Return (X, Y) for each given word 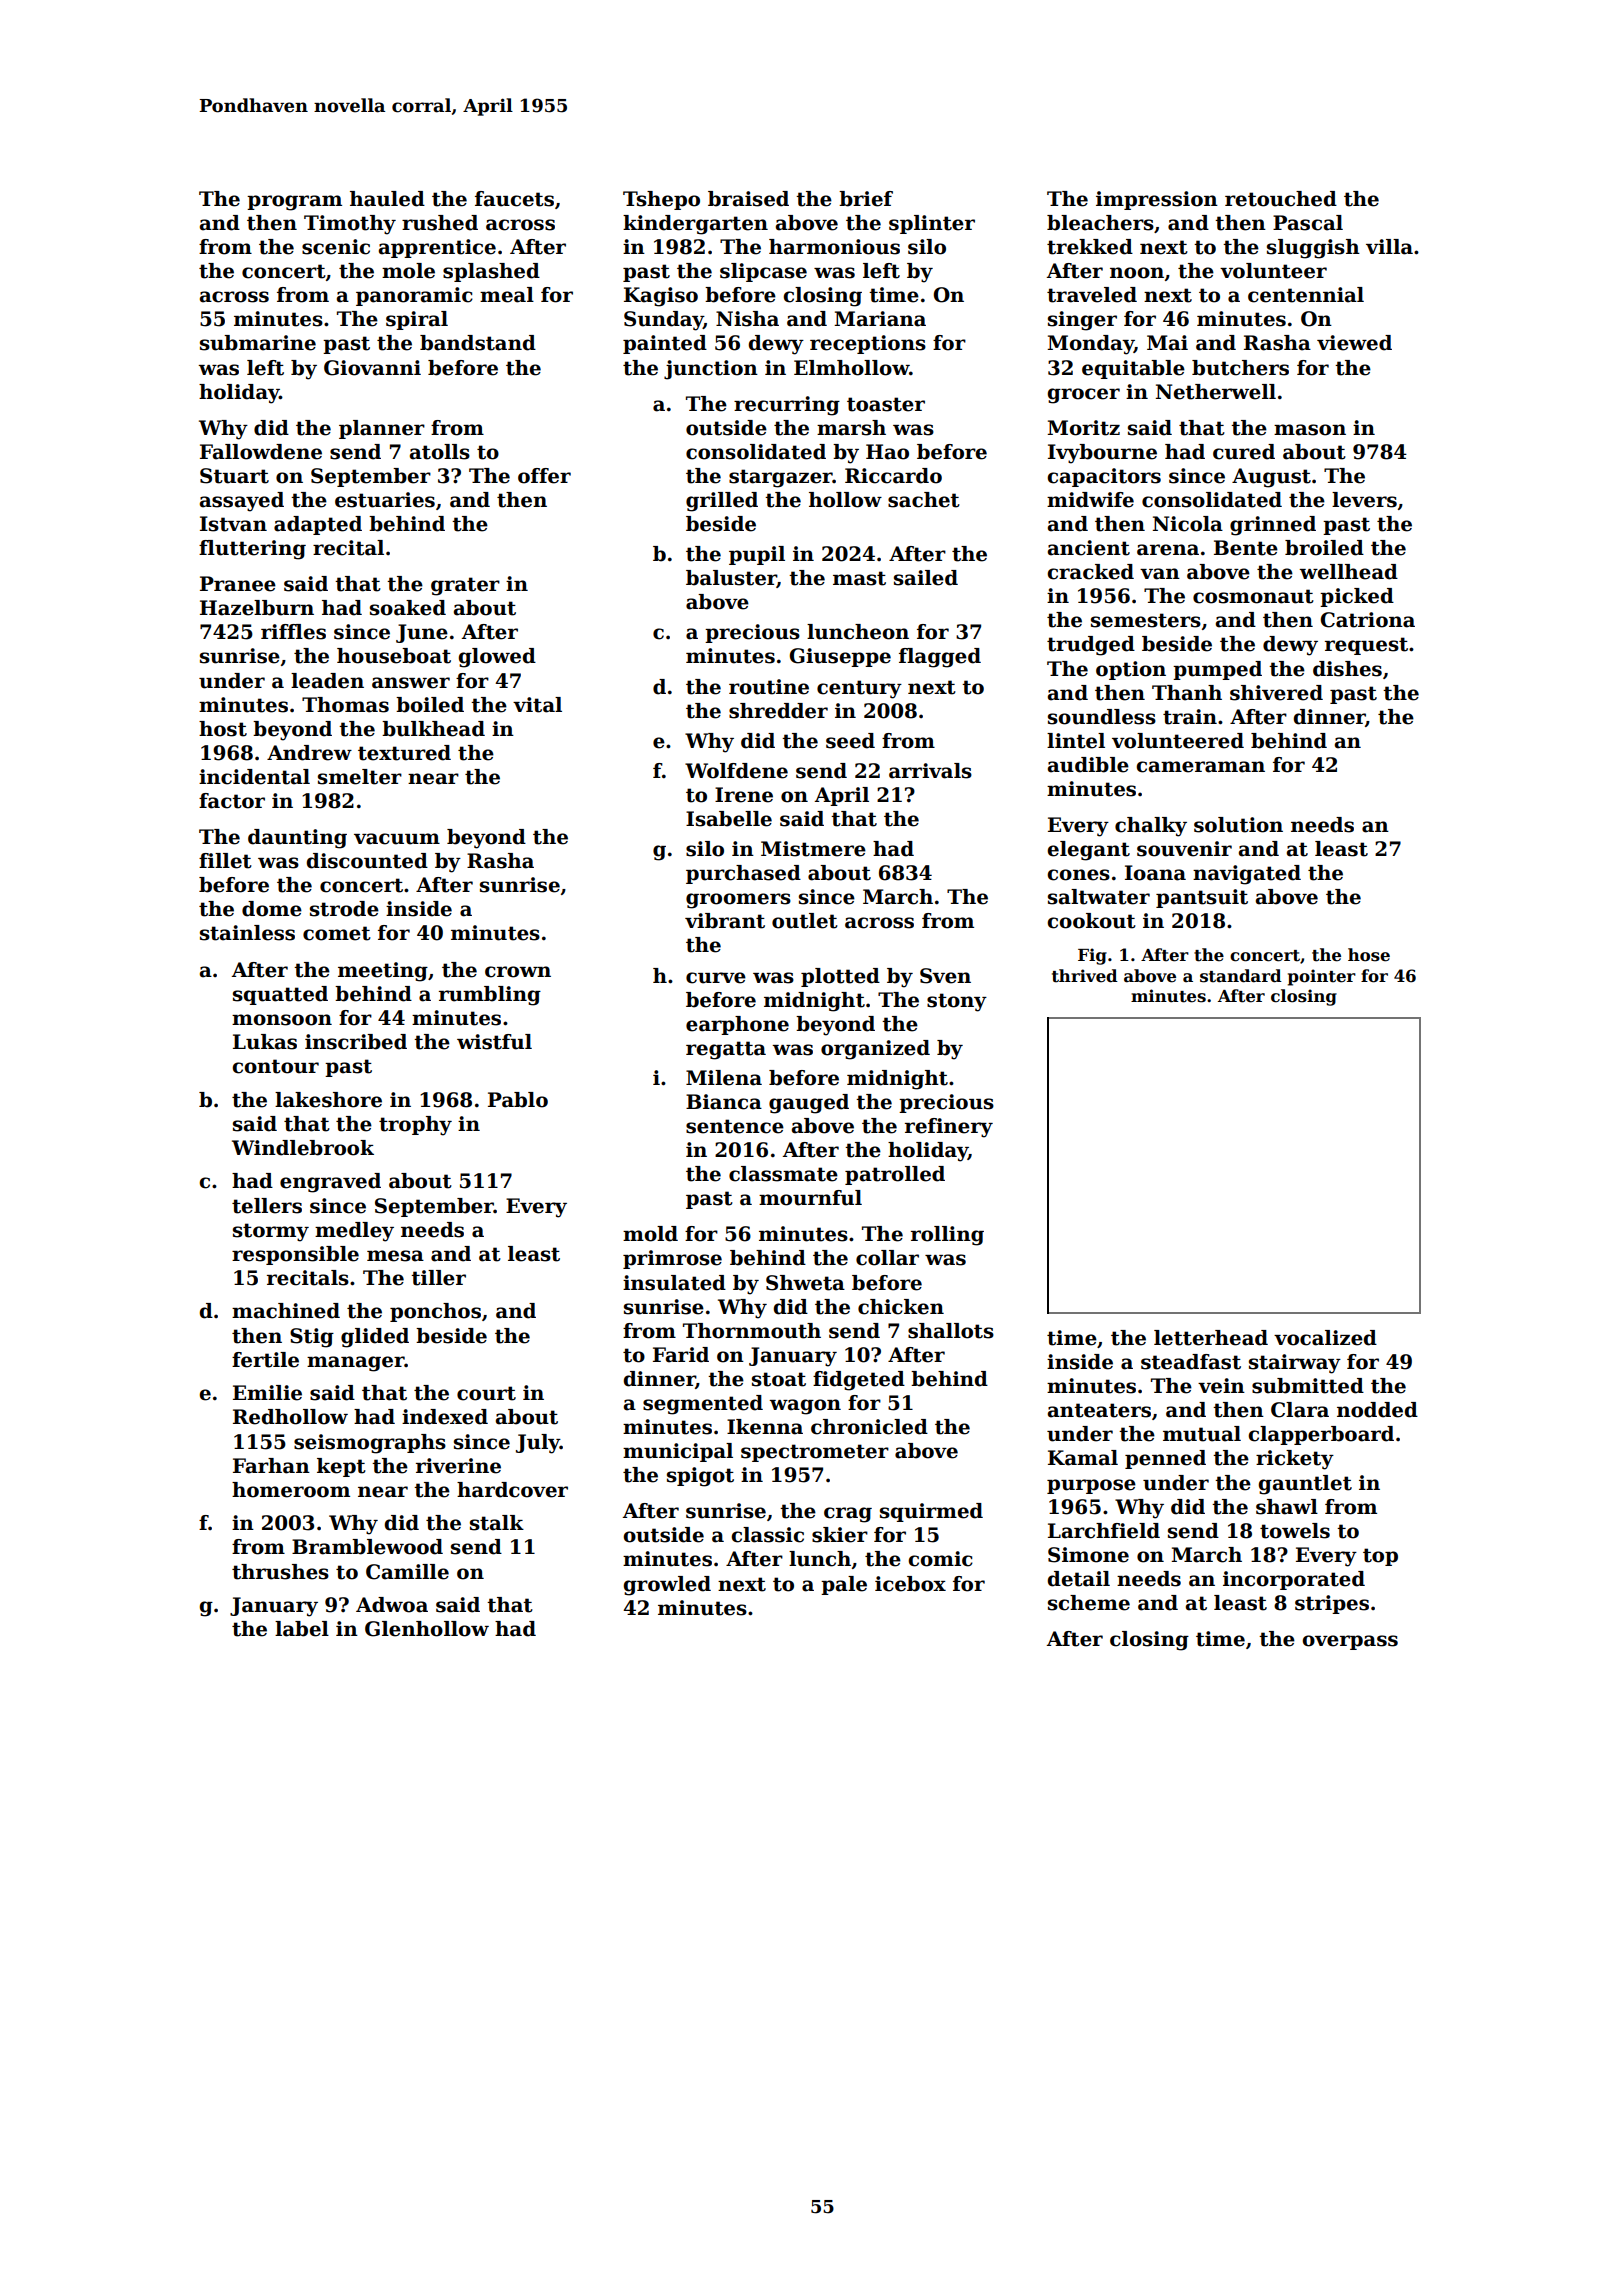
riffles (293, 632)
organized (875, 1050)
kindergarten (695, 225)
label (302, 1629)
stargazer (781, 478)
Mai (1167, 343)
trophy (415, 1126)
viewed (1354, 343)
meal (507, 295)
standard (1241, 976)
